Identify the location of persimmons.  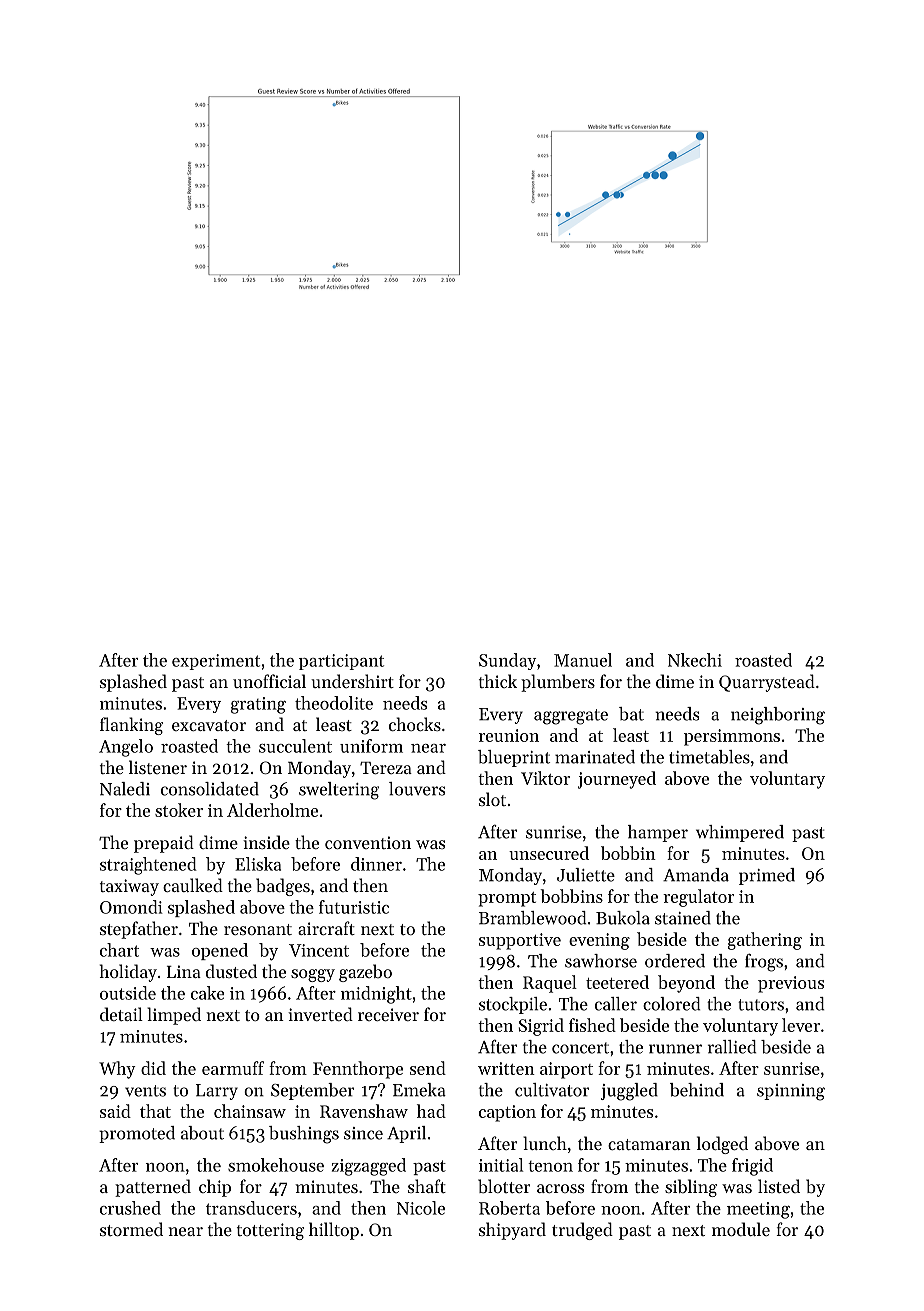
(732, 737).
